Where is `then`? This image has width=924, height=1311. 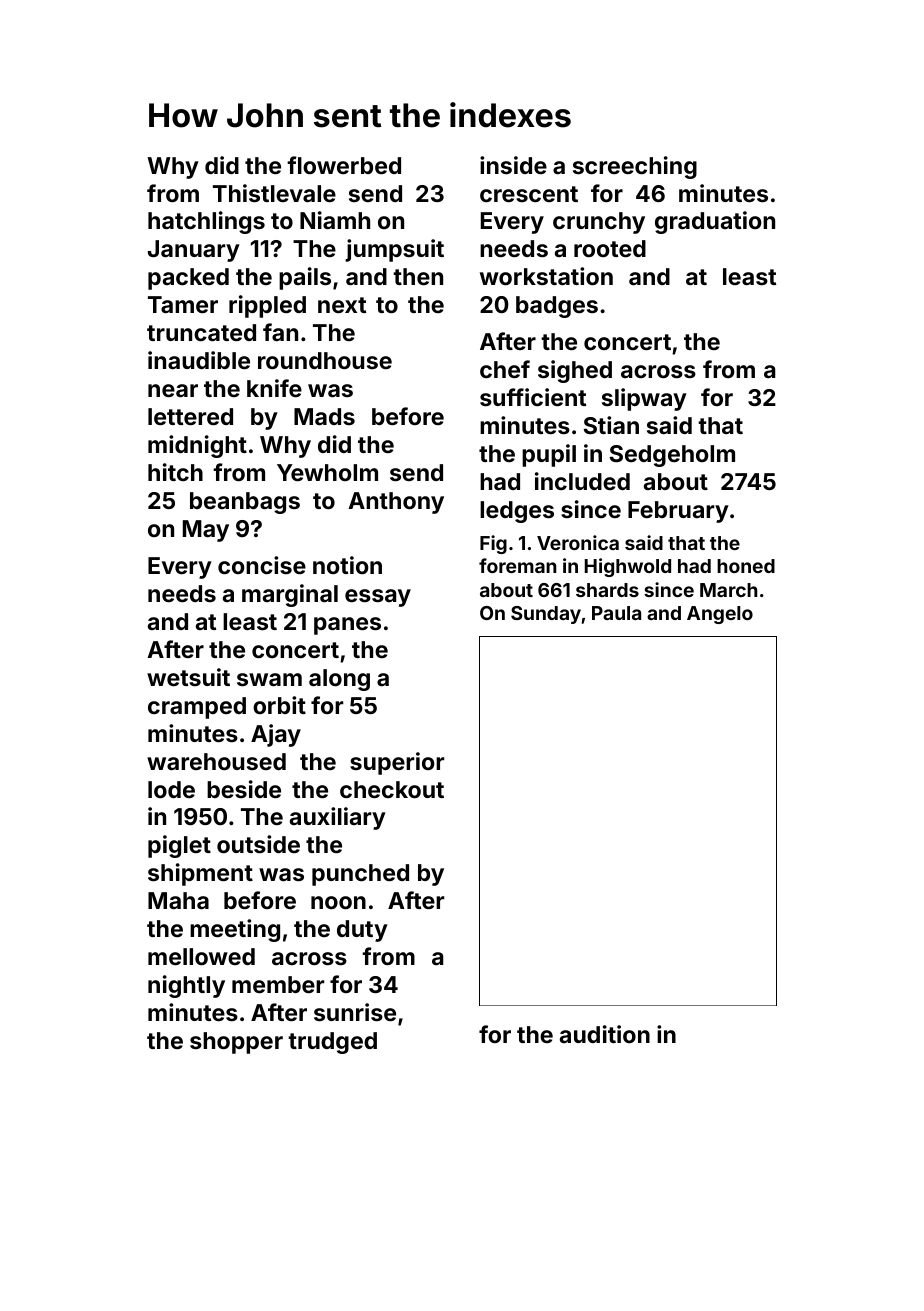 then is located at coordinates (418, 276).
